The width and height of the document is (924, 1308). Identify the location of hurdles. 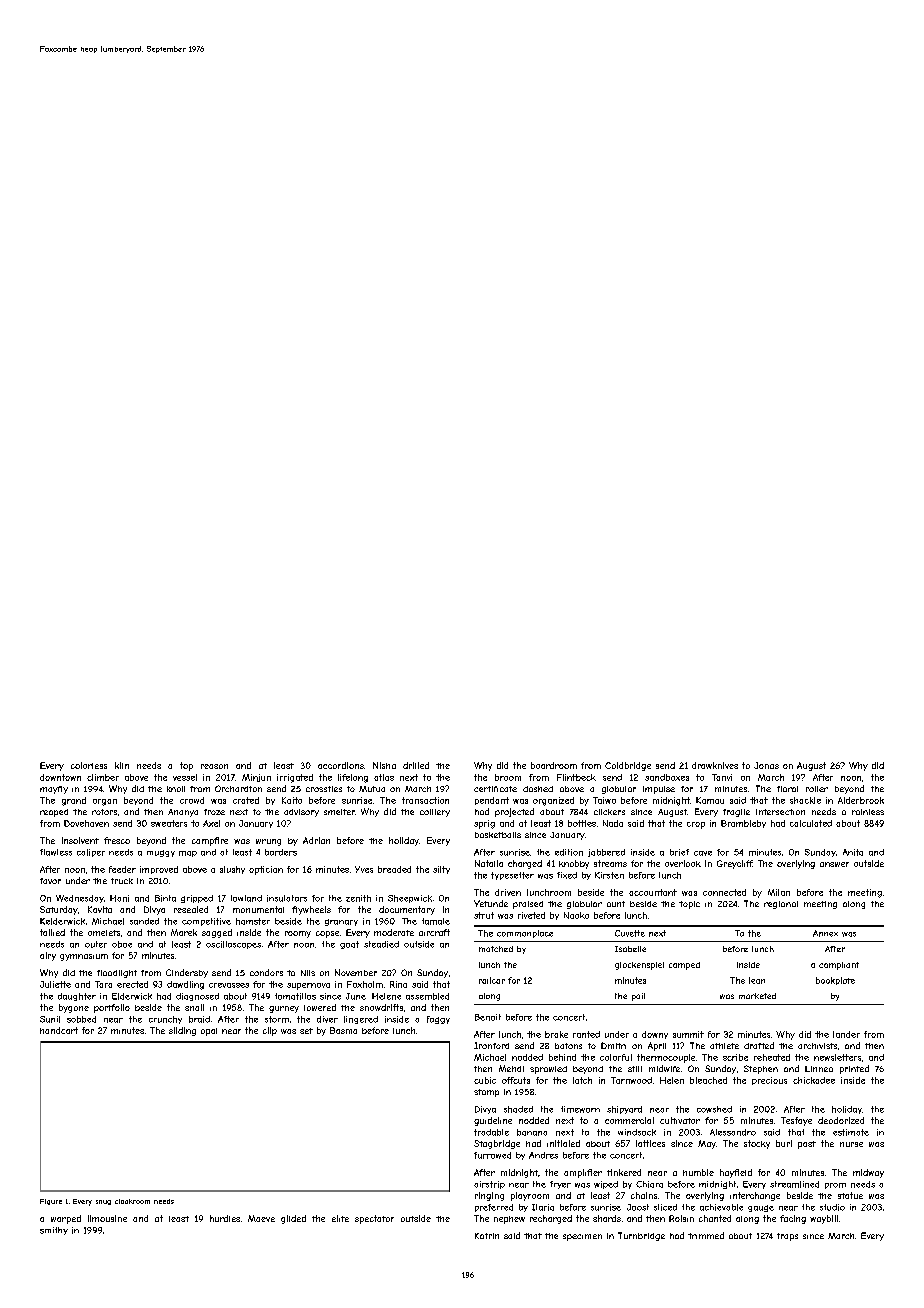
(225, 1218).
